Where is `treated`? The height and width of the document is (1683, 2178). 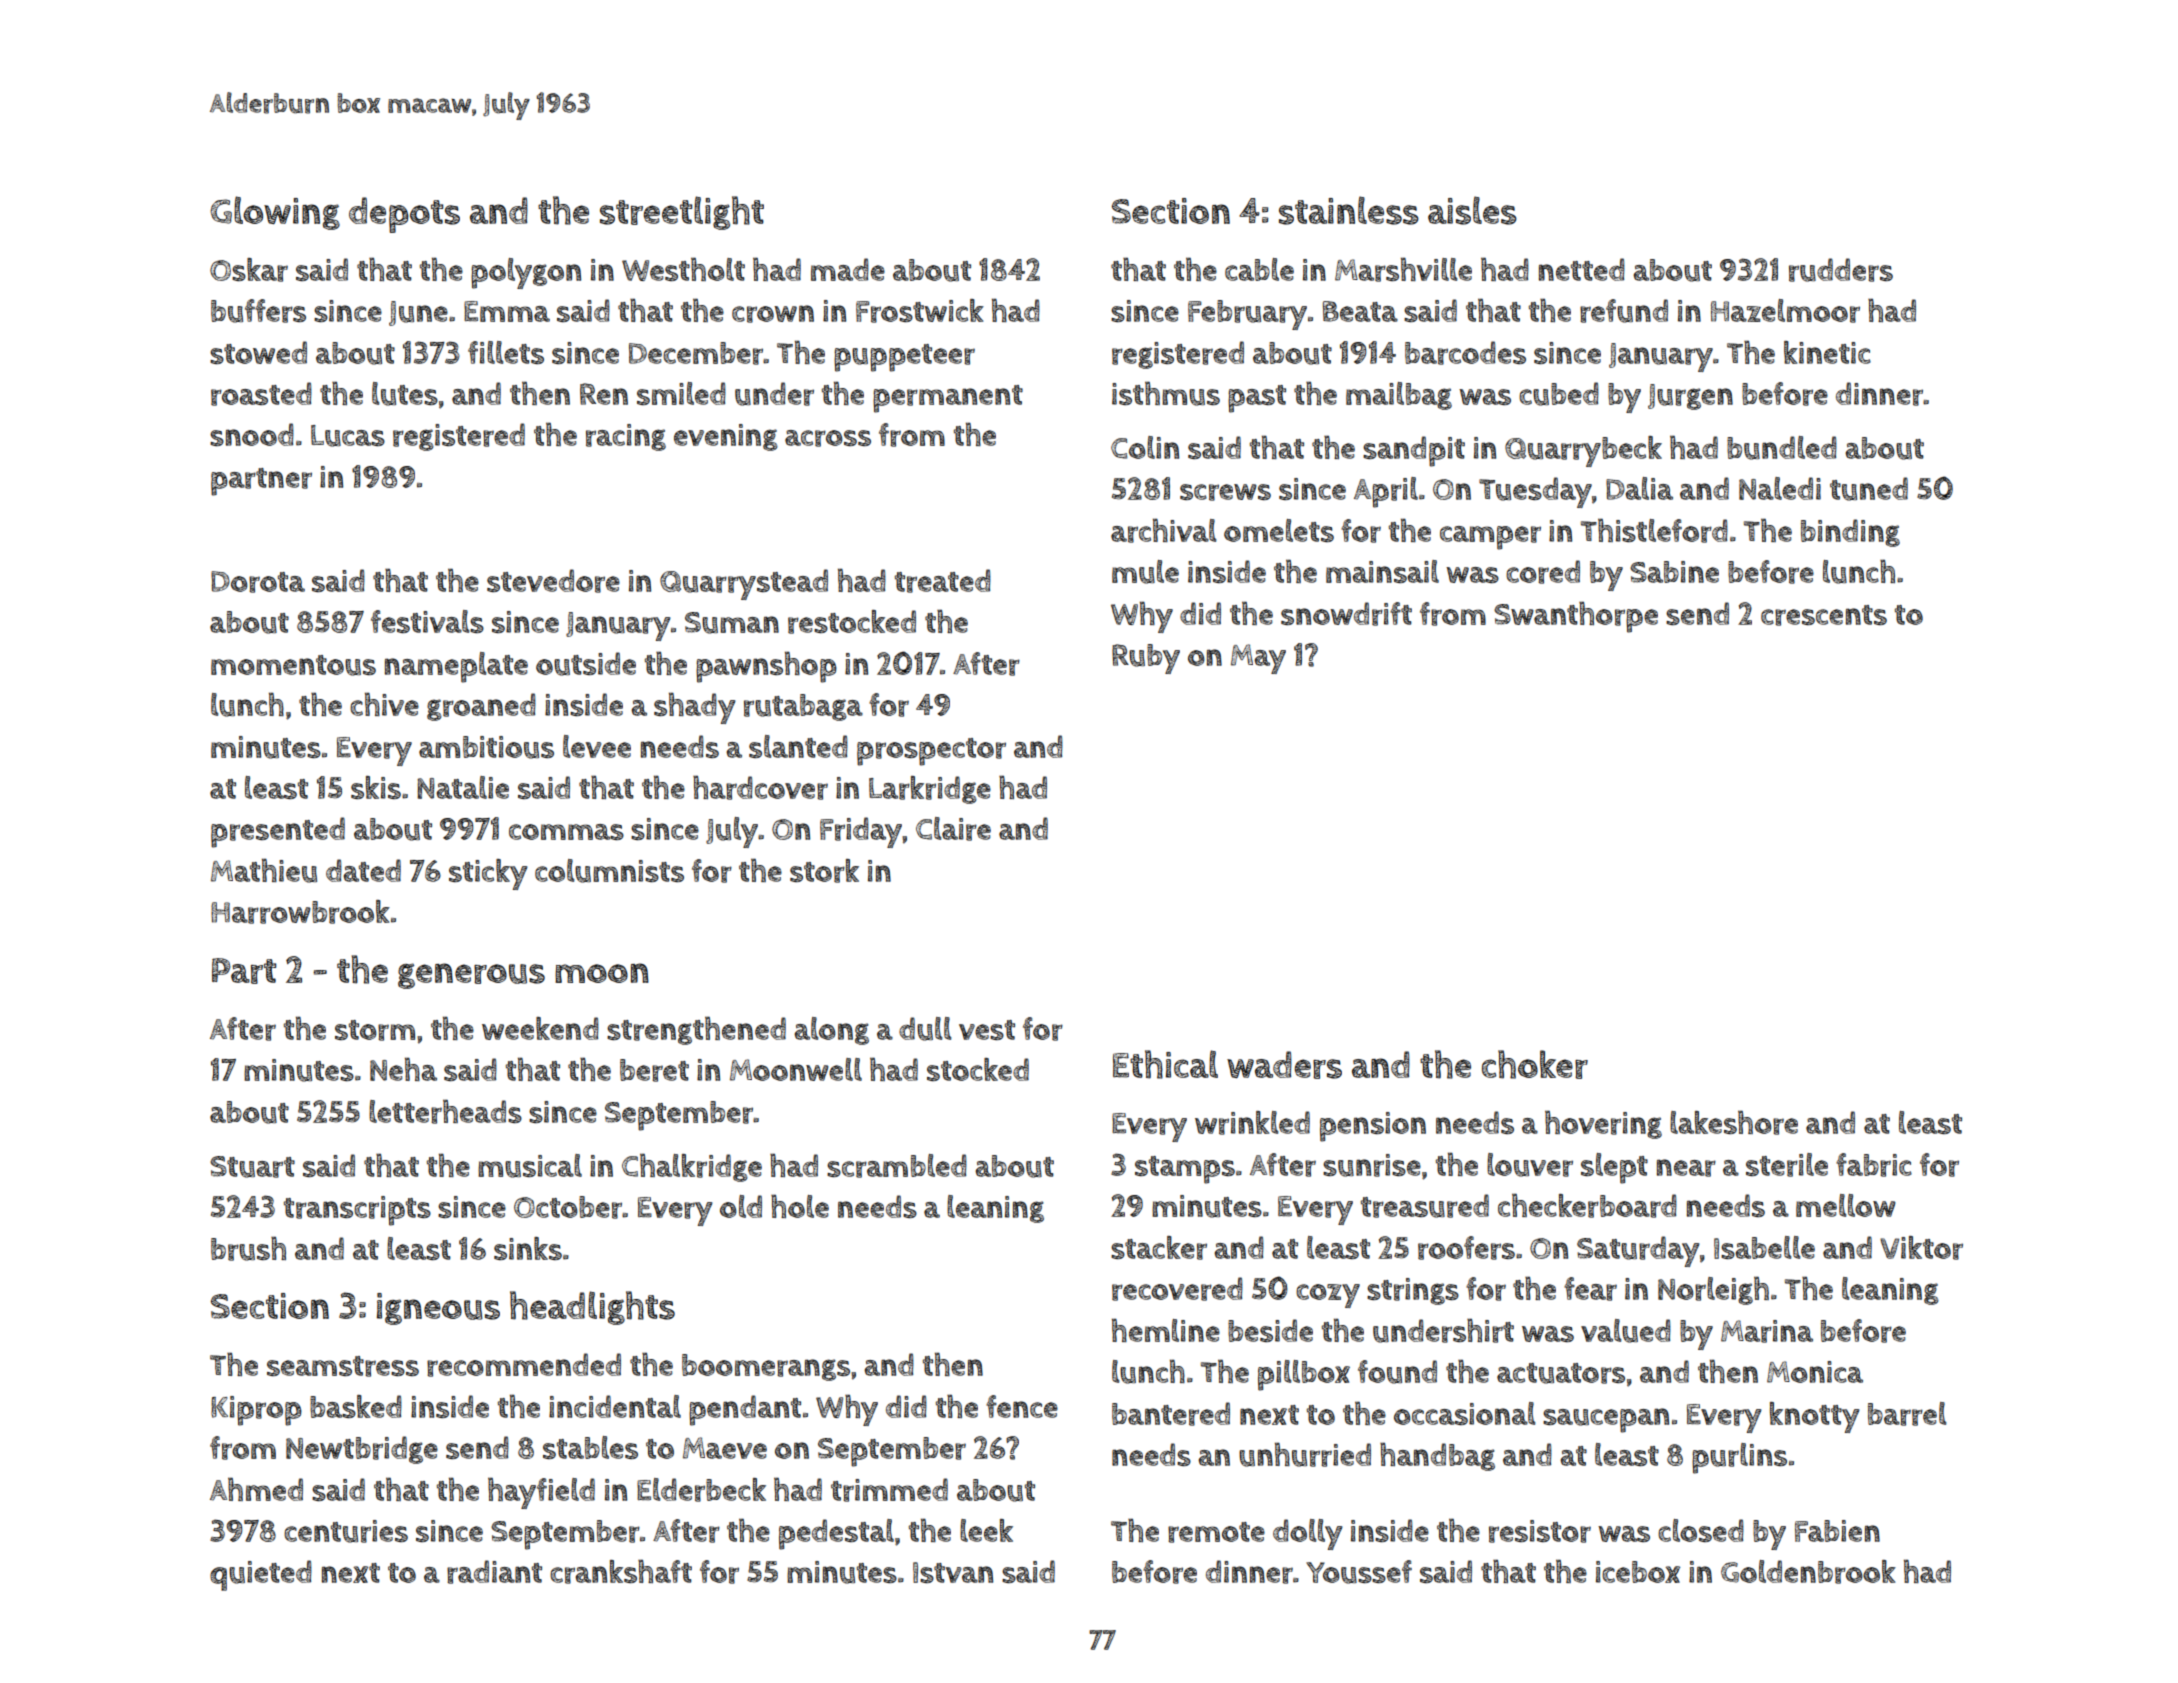 treated is located at coordinates (943, 581).
